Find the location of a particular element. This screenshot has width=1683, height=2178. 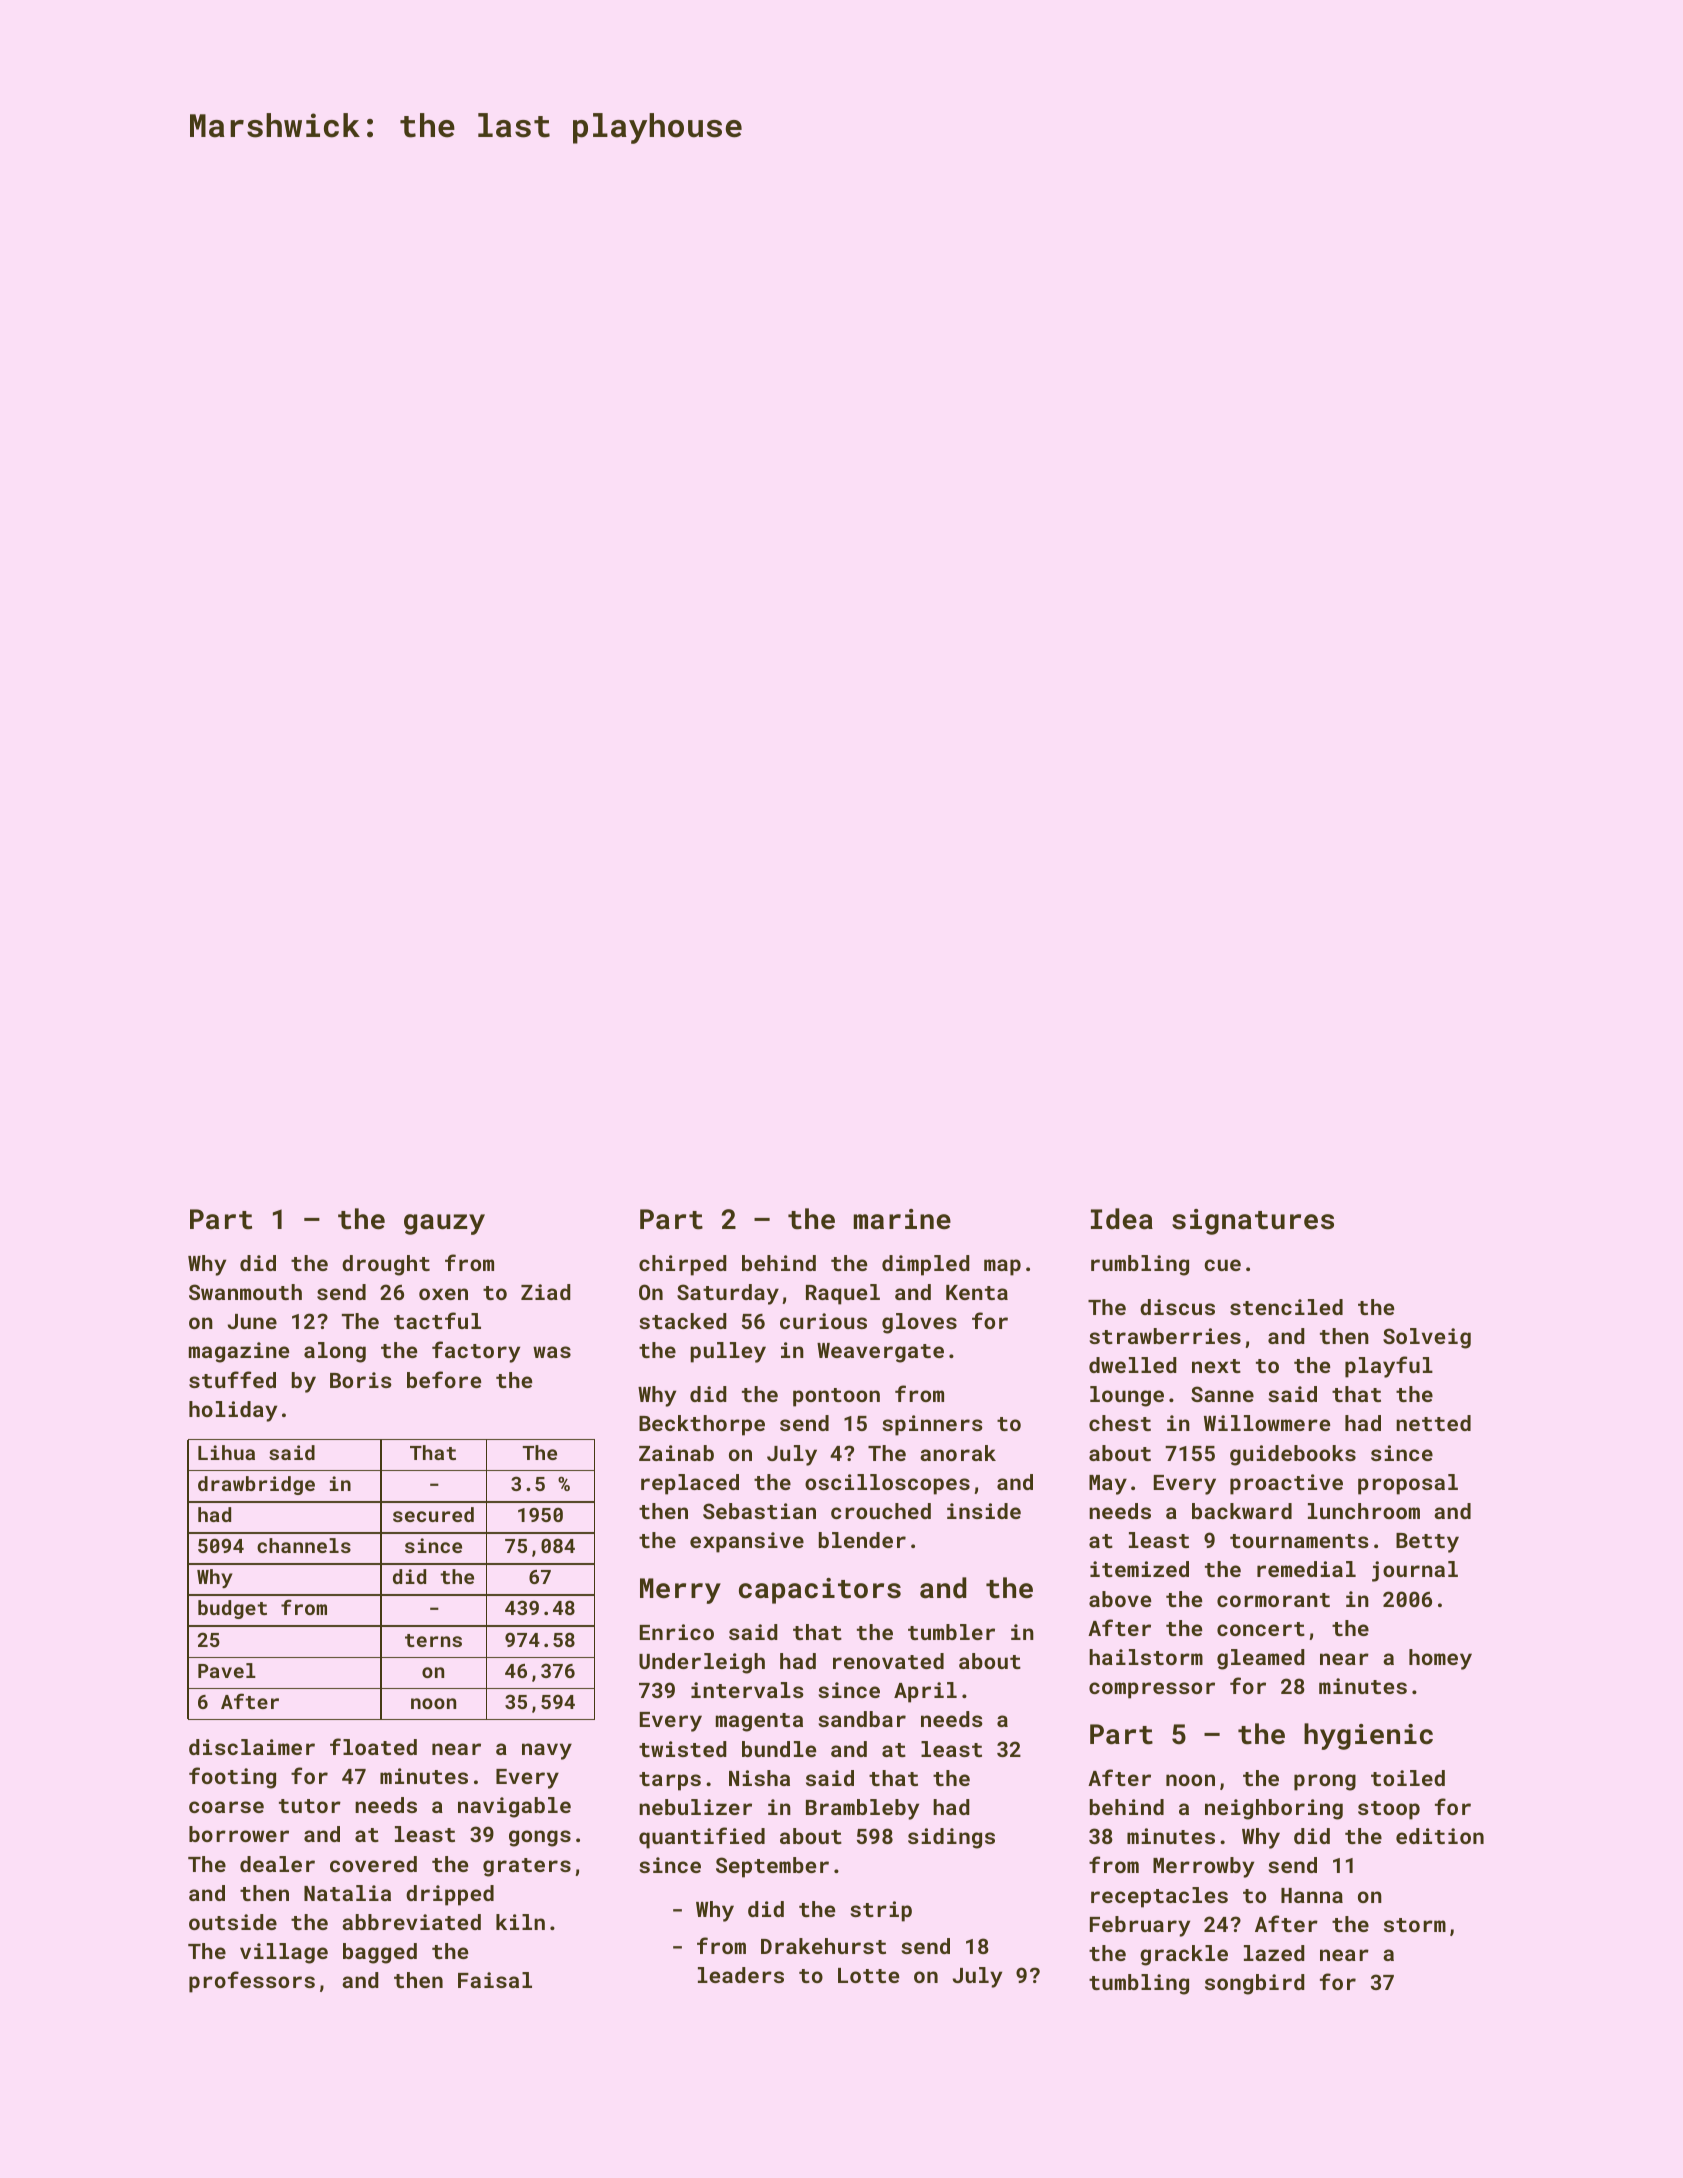

Sebastian is located at coordinates (759, 1511).
